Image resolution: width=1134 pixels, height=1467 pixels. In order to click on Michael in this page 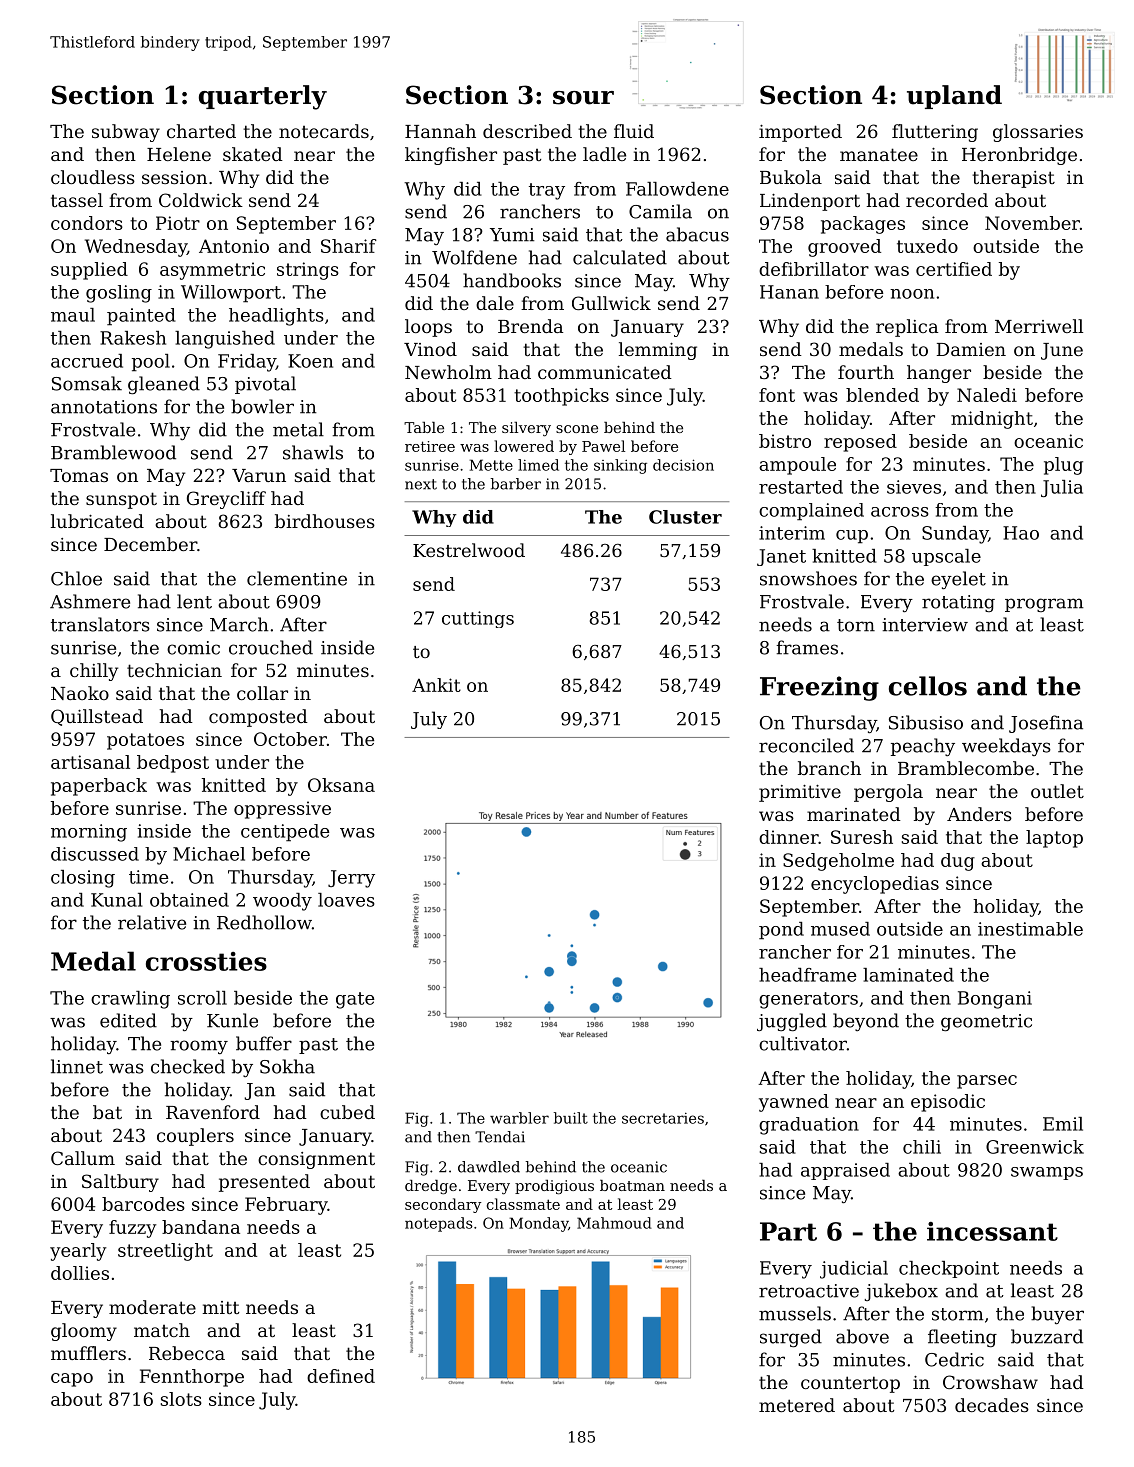, I will do `click(209, 854)`.
